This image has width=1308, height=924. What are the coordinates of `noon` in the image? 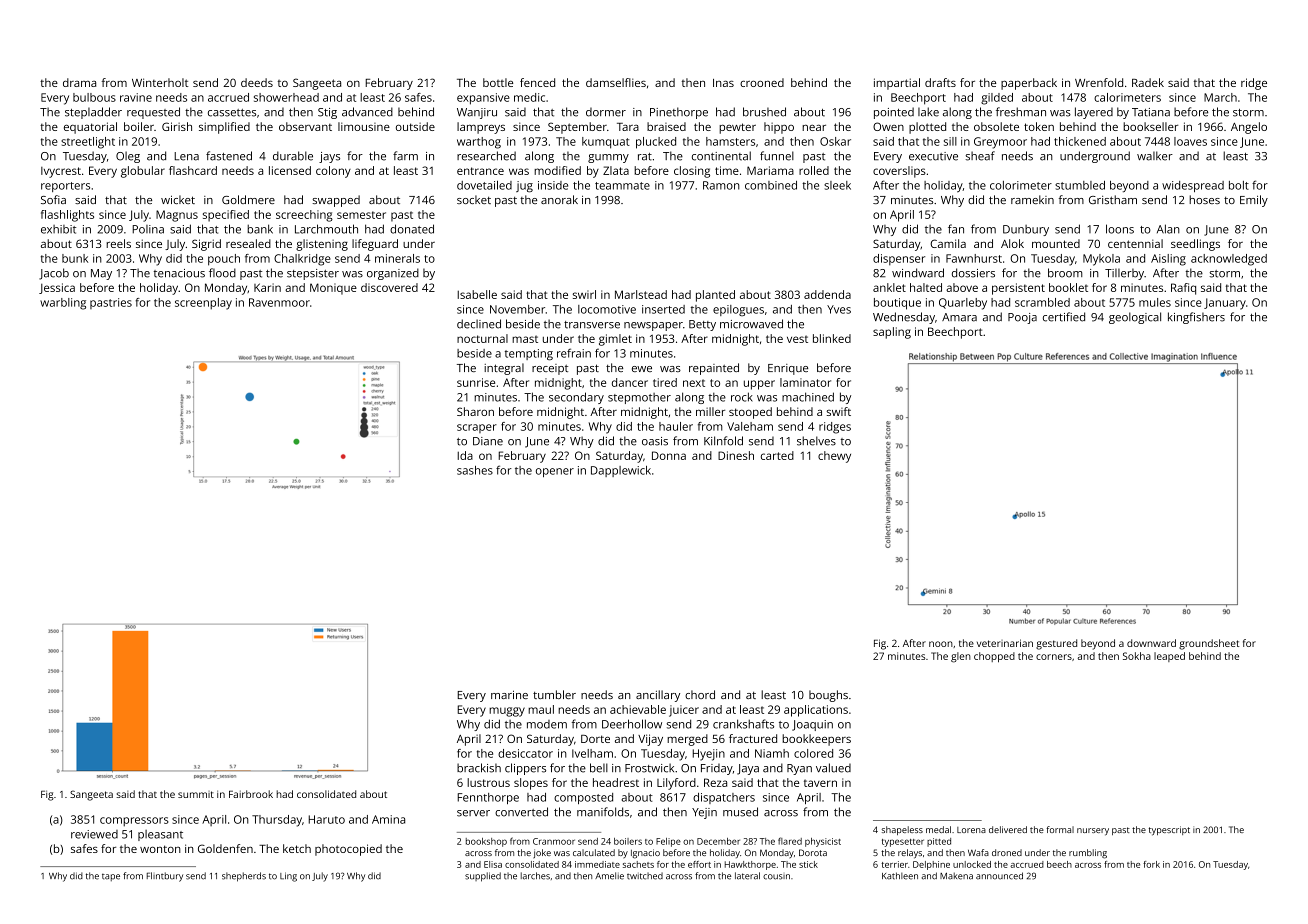 It's located at (941, 644).
